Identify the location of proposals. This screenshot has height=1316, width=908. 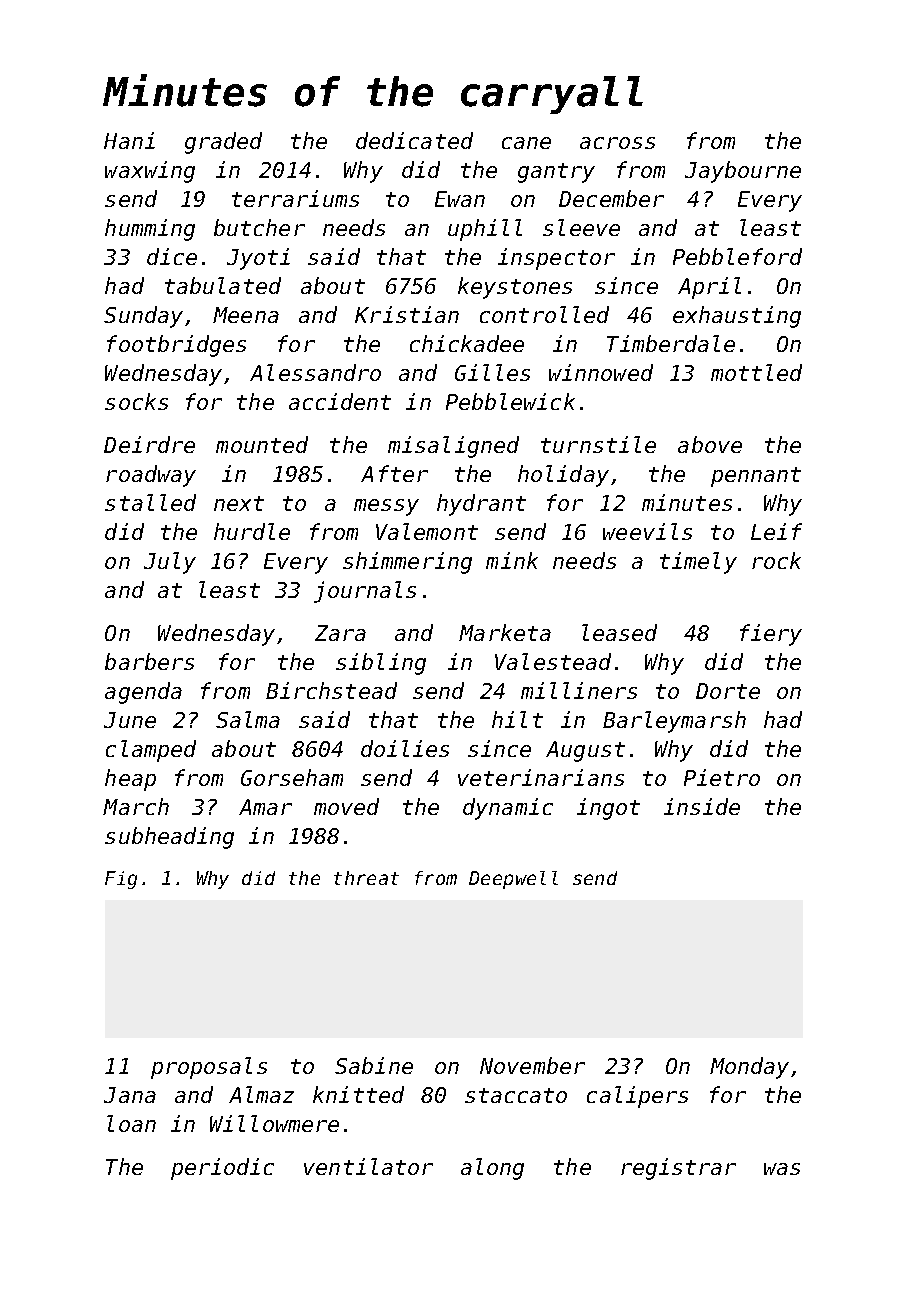
(209, 1068).
